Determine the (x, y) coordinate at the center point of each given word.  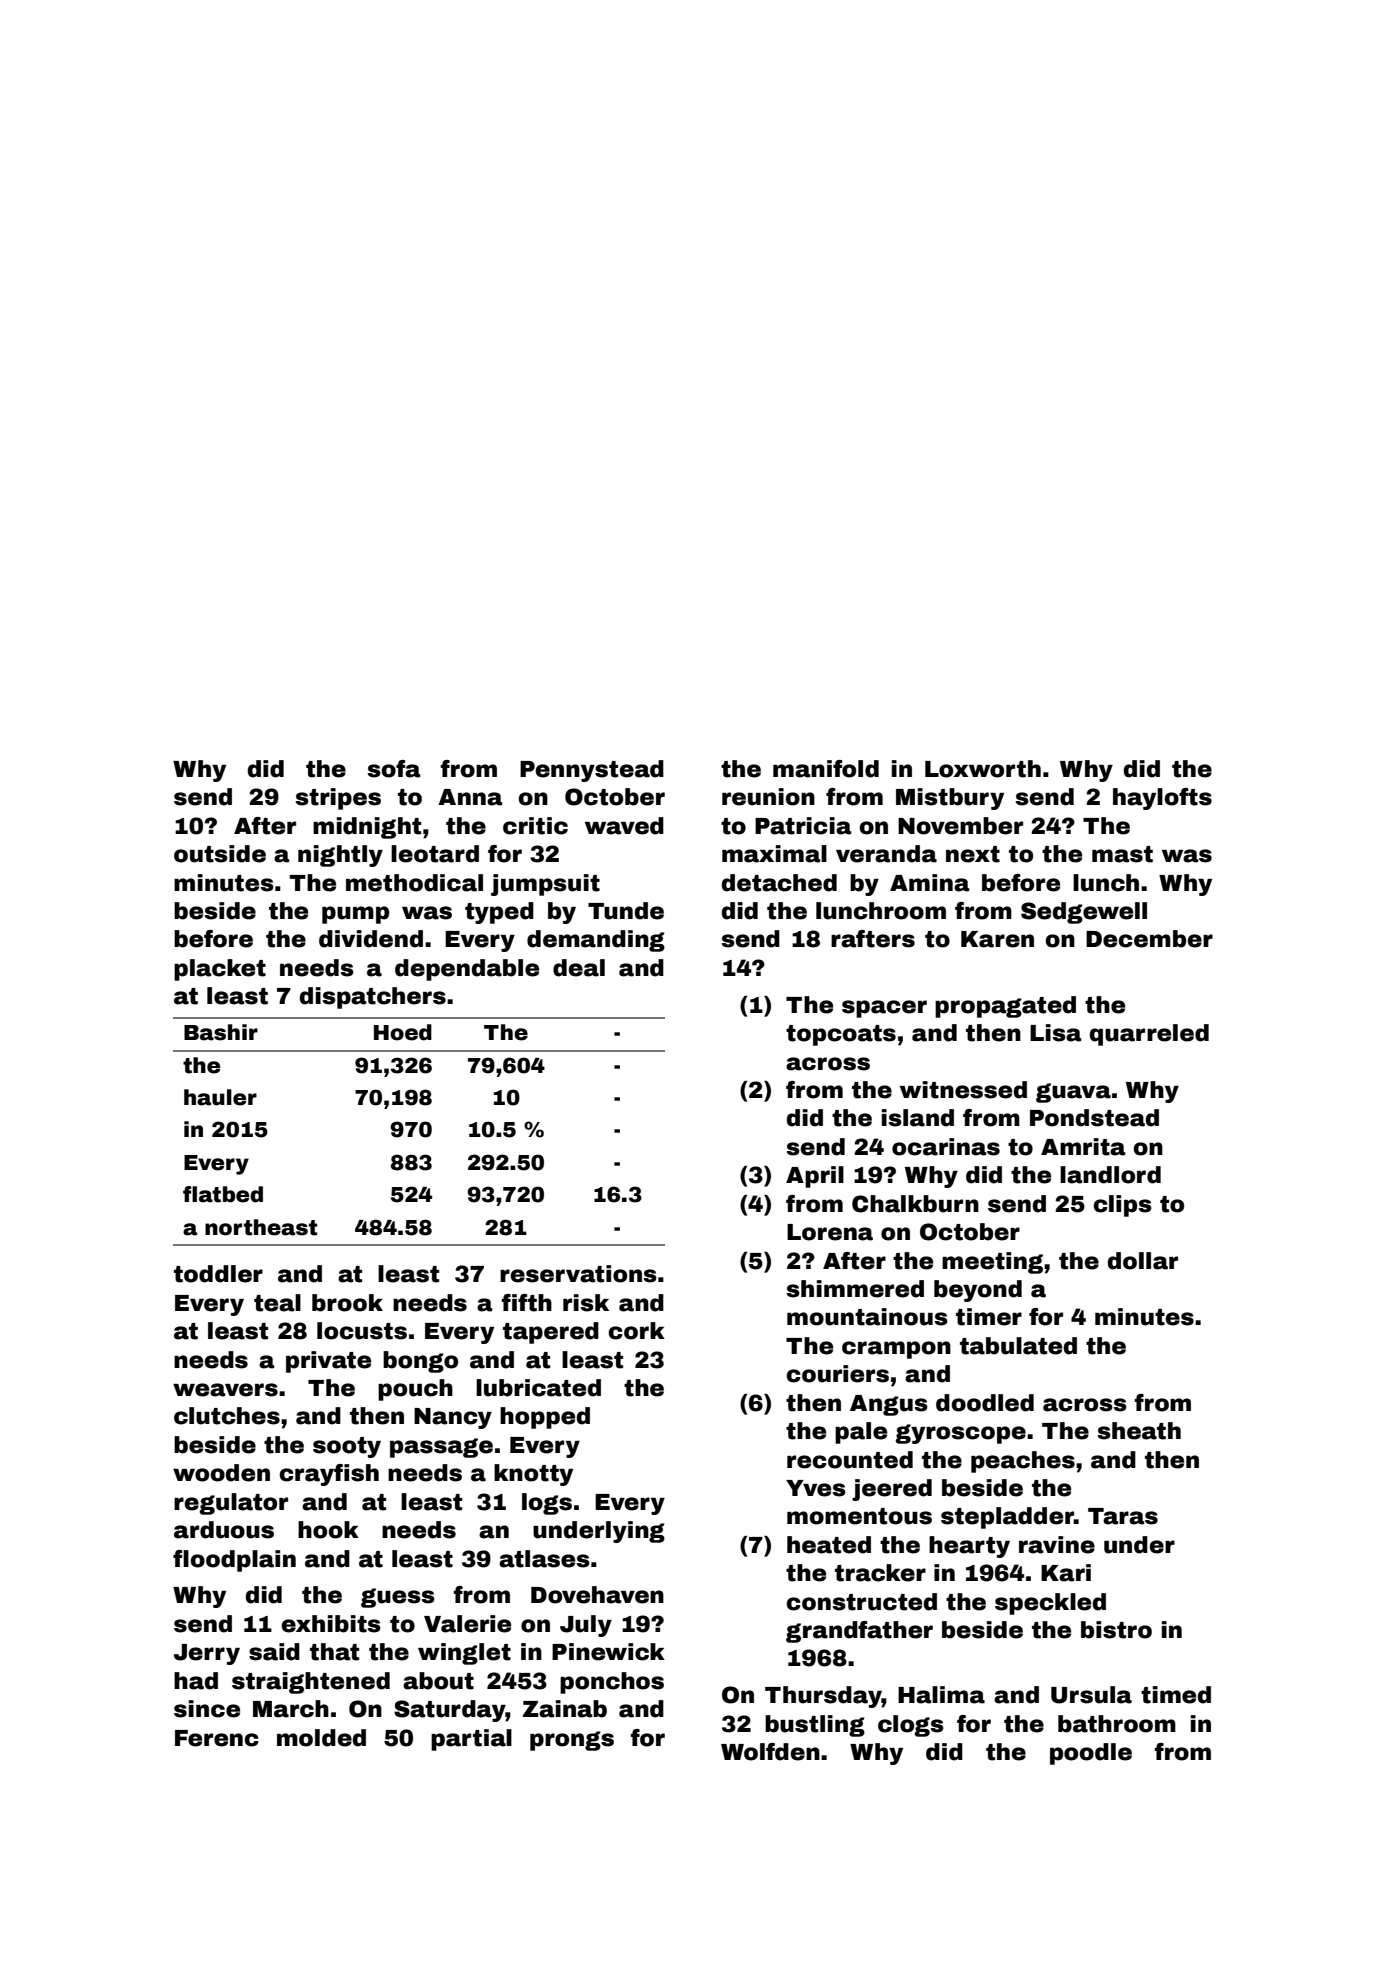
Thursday (823, 1697)
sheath (1139, 1431)
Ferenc (217, 1738)
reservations (578, 1274)
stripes (338, 799)
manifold (826, 769)
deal (579, 968)
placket (220, 970)
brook (347, 1303)
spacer (884, 1009)
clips (1123, 1206)
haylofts (1162, 799)
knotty (533, 1475)
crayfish (329, 1475)
